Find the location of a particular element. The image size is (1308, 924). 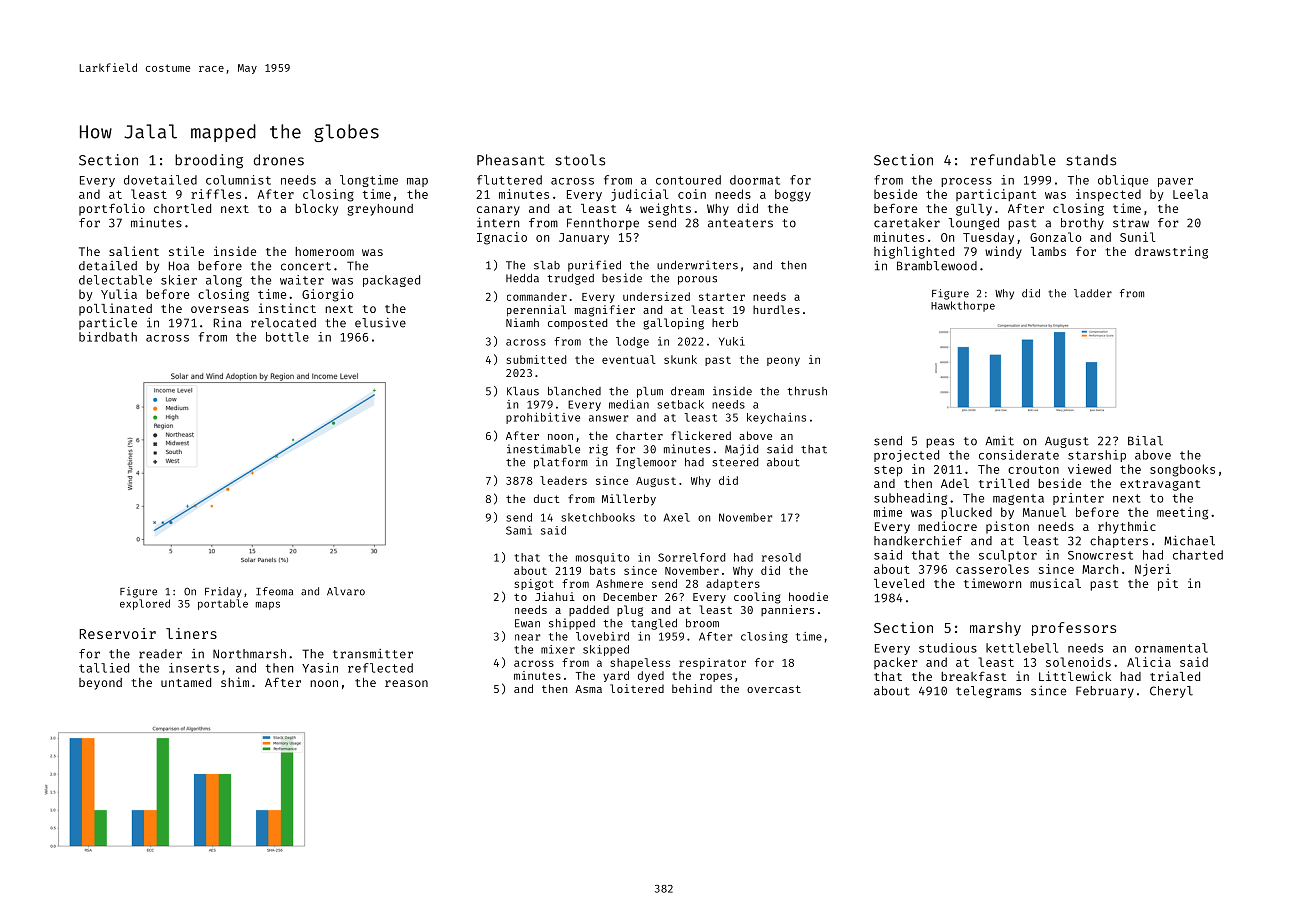

underwriters is located at coordinates (697, 265).
